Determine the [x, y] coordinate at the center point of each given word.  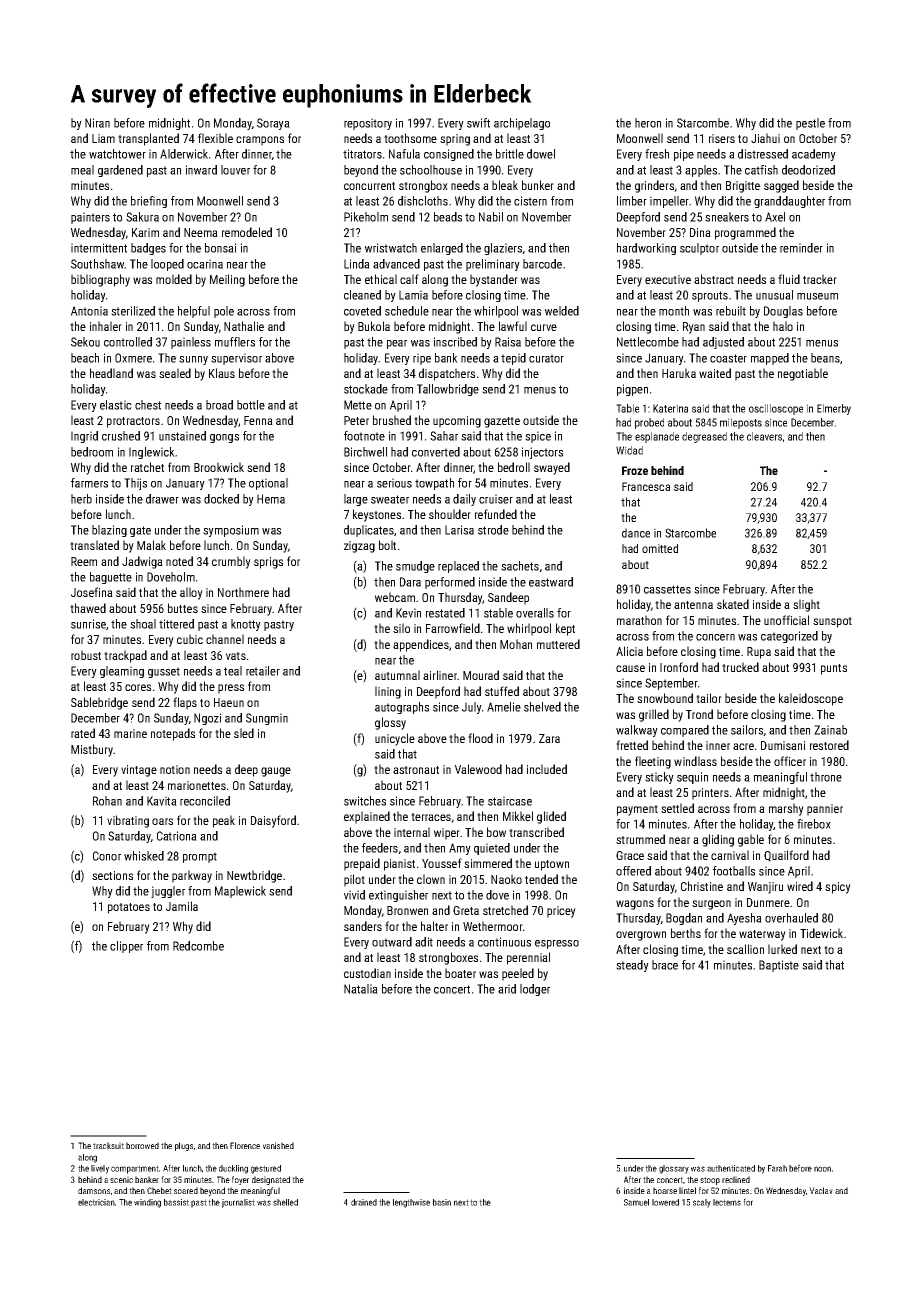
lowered [665, 1202]
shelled [285, 1202]
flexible [215, 138]
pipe [684, 155]
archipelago [522, 124]
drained [364, 1202]
